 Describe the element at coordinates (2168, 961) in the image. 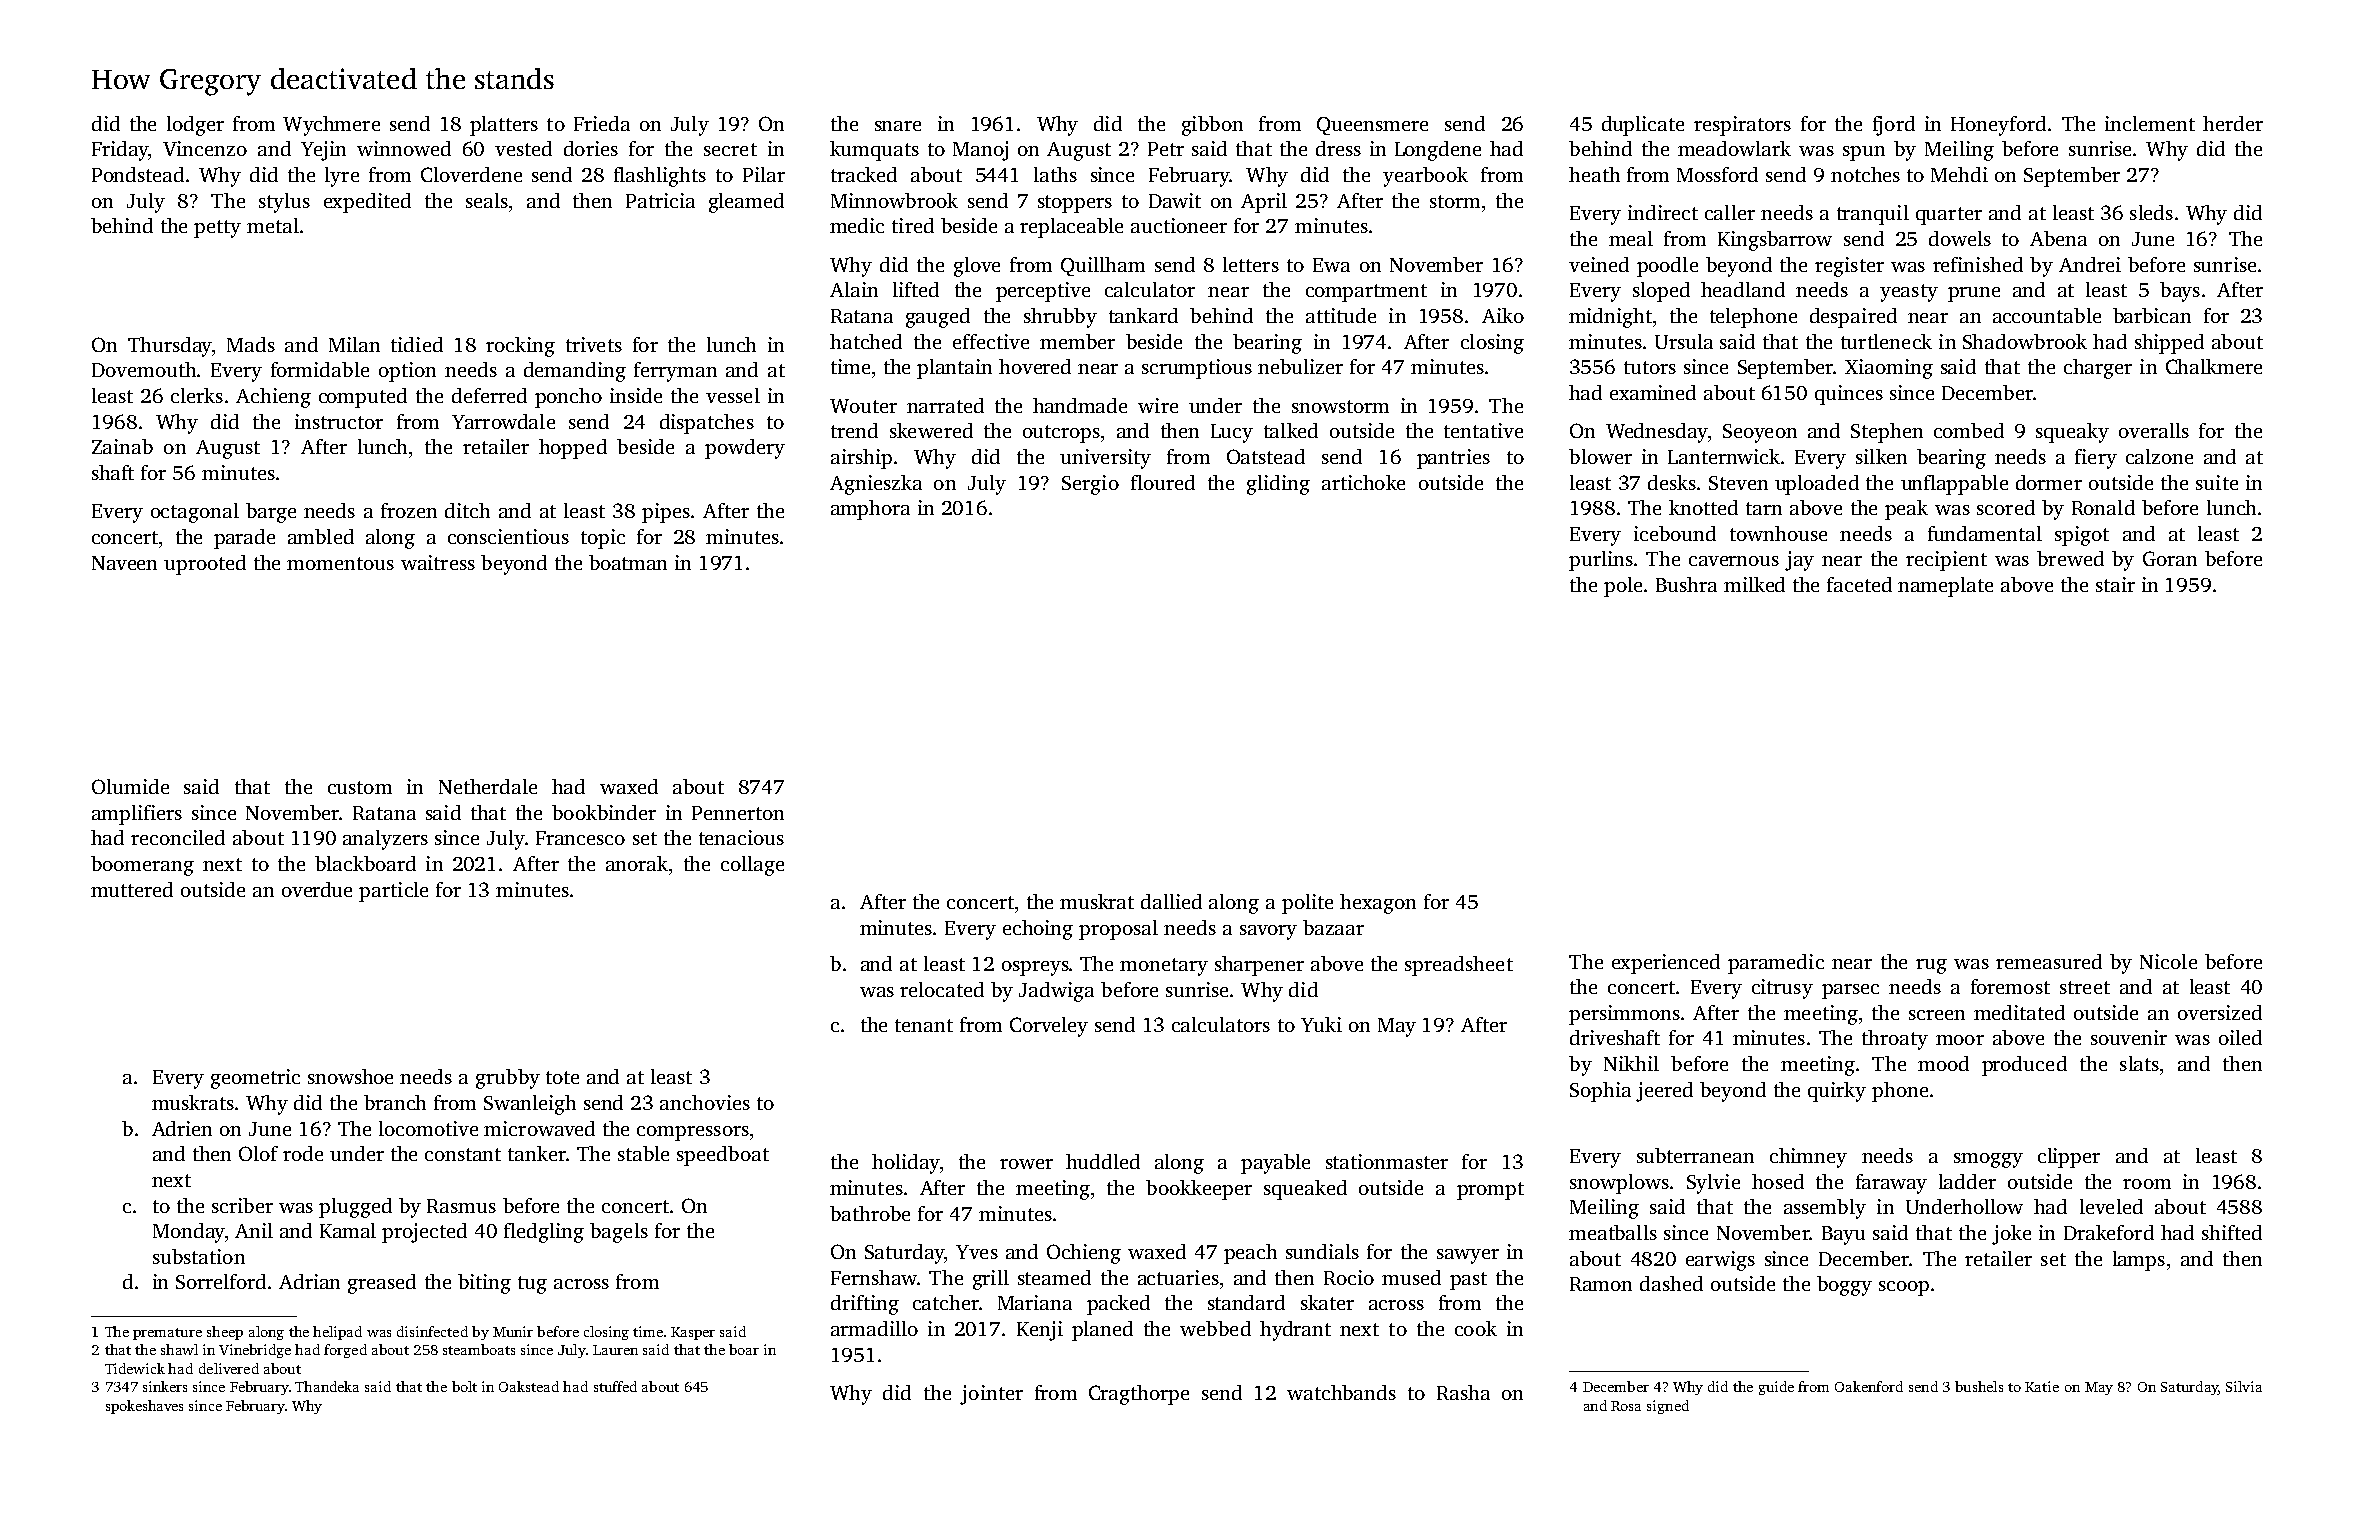

I see `Nicole` at that location.
